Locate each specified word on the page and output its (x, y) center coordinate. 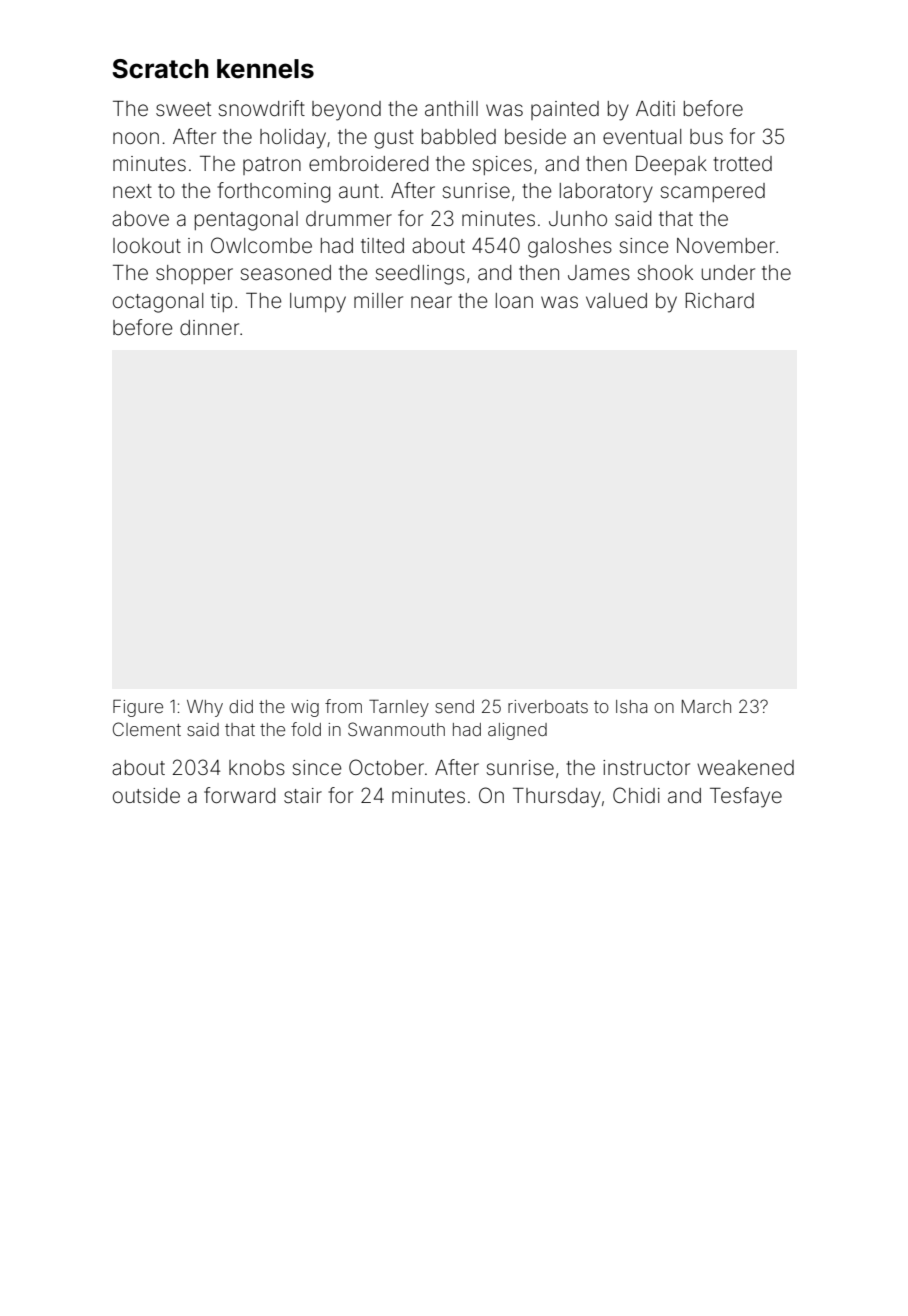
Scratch (160, 69)
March (706, 706)
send (454, 706)
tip (221, 302)
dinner (209, 327)
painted (565, 110)
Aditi (655, 108)
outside (146, 795)
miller (378, 300)
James (599, 272)
